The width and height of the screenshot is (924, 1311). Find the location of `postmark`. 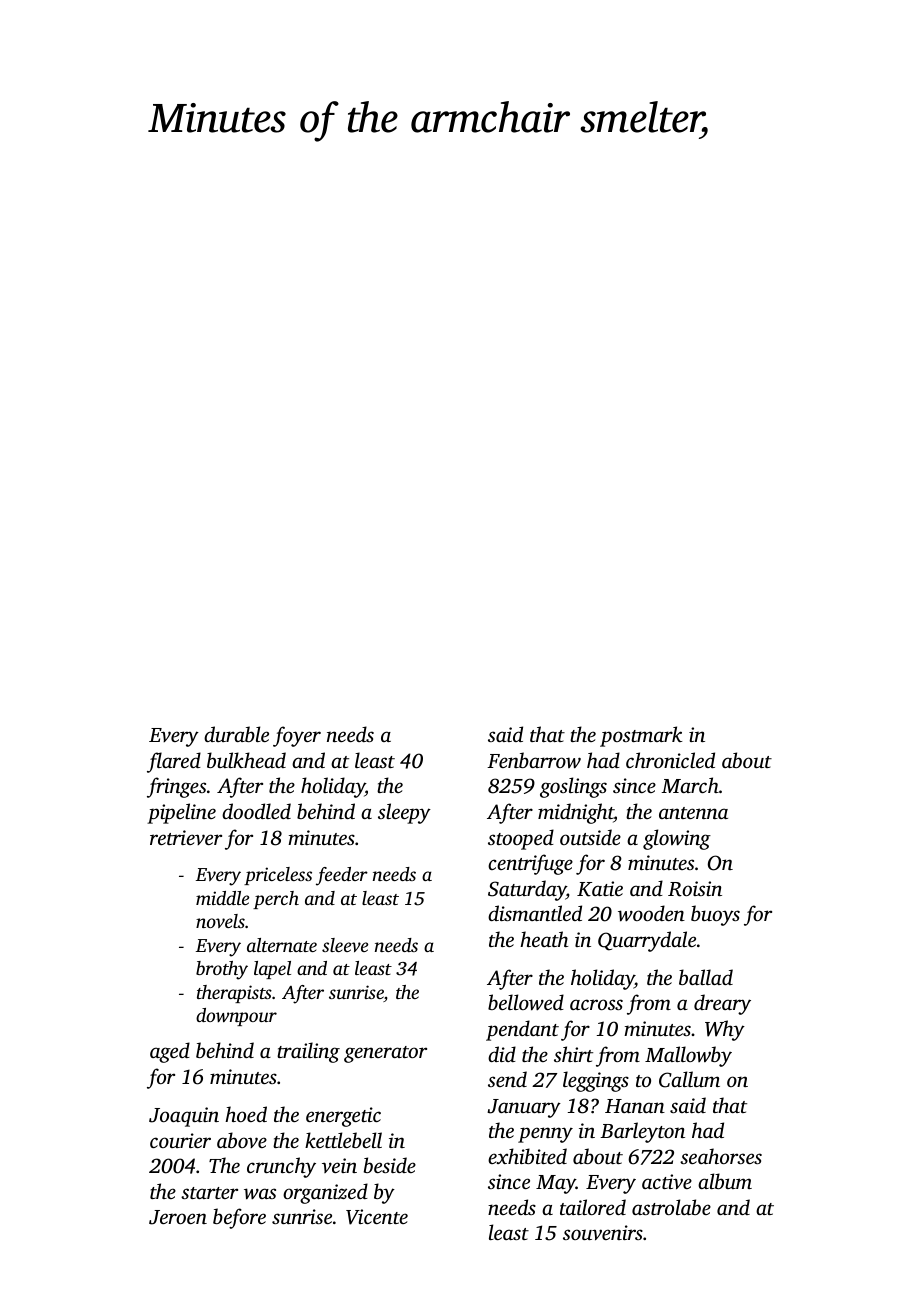

postmark is located at coordinates (641, 736).
